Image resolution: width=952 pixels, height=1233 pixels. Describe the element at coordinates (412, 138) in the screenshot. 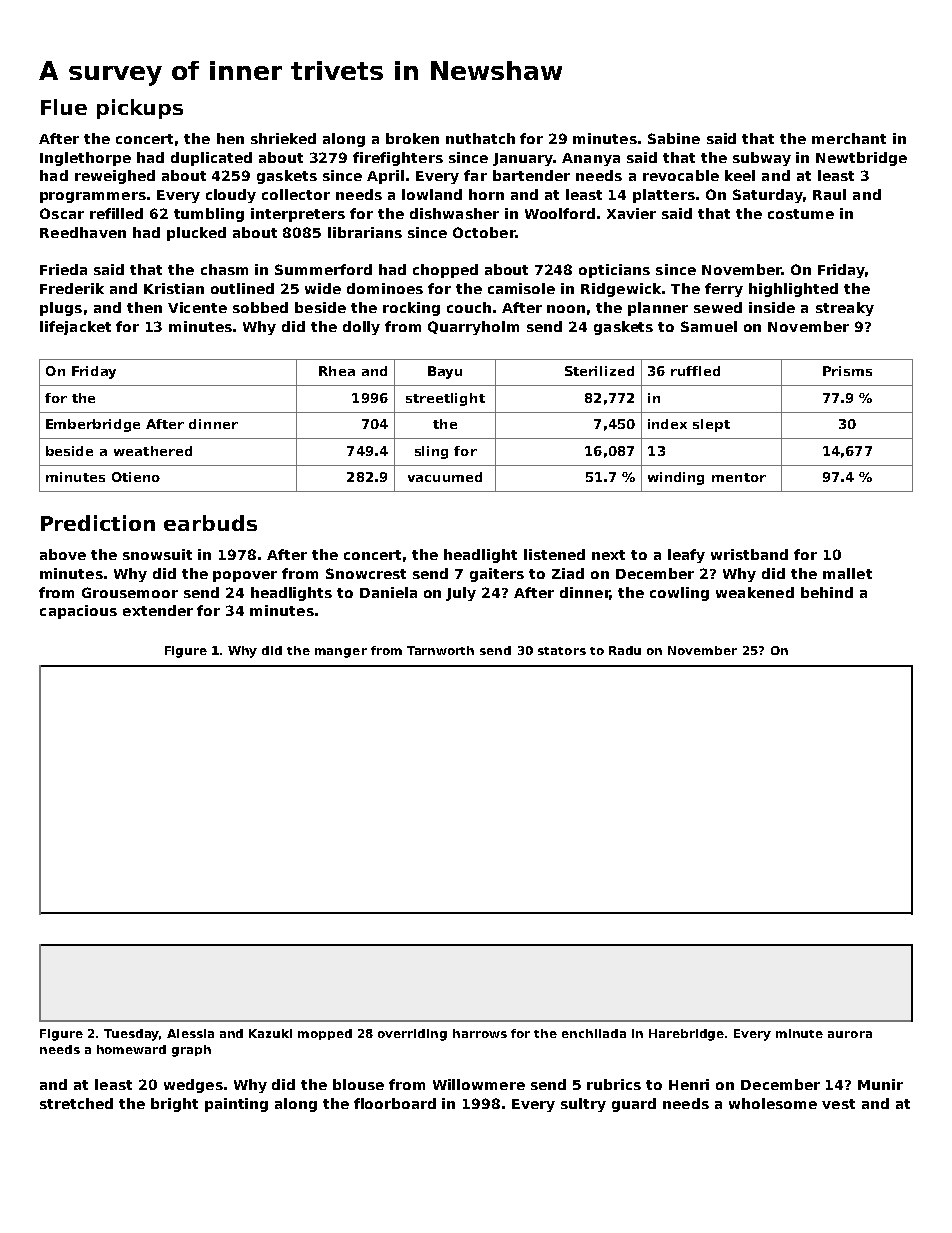

I see `broken` at that location.
